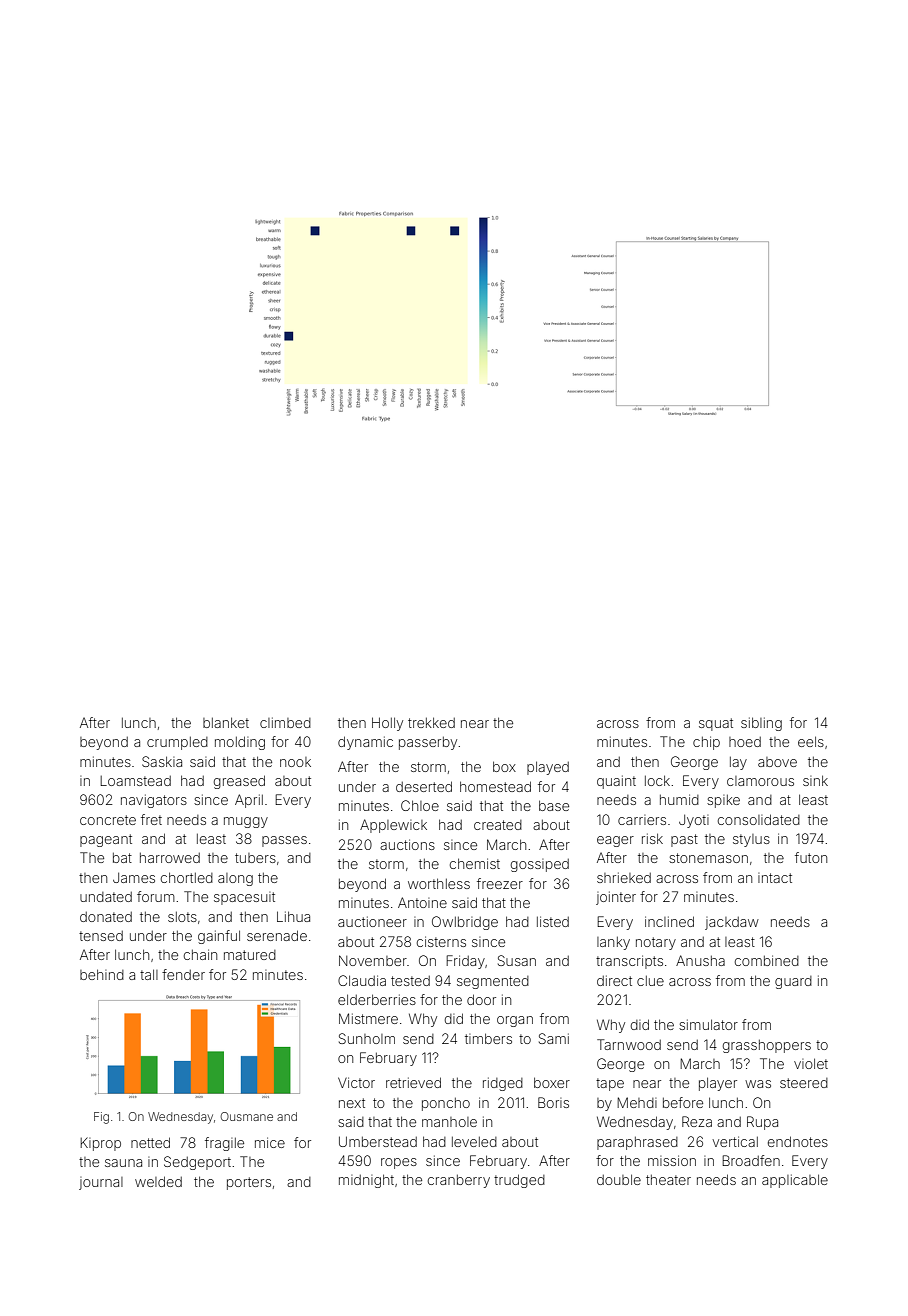  What do you see at coordinates (250, 955) in the image?
I see `matured` at bounding box center [250, 955].
